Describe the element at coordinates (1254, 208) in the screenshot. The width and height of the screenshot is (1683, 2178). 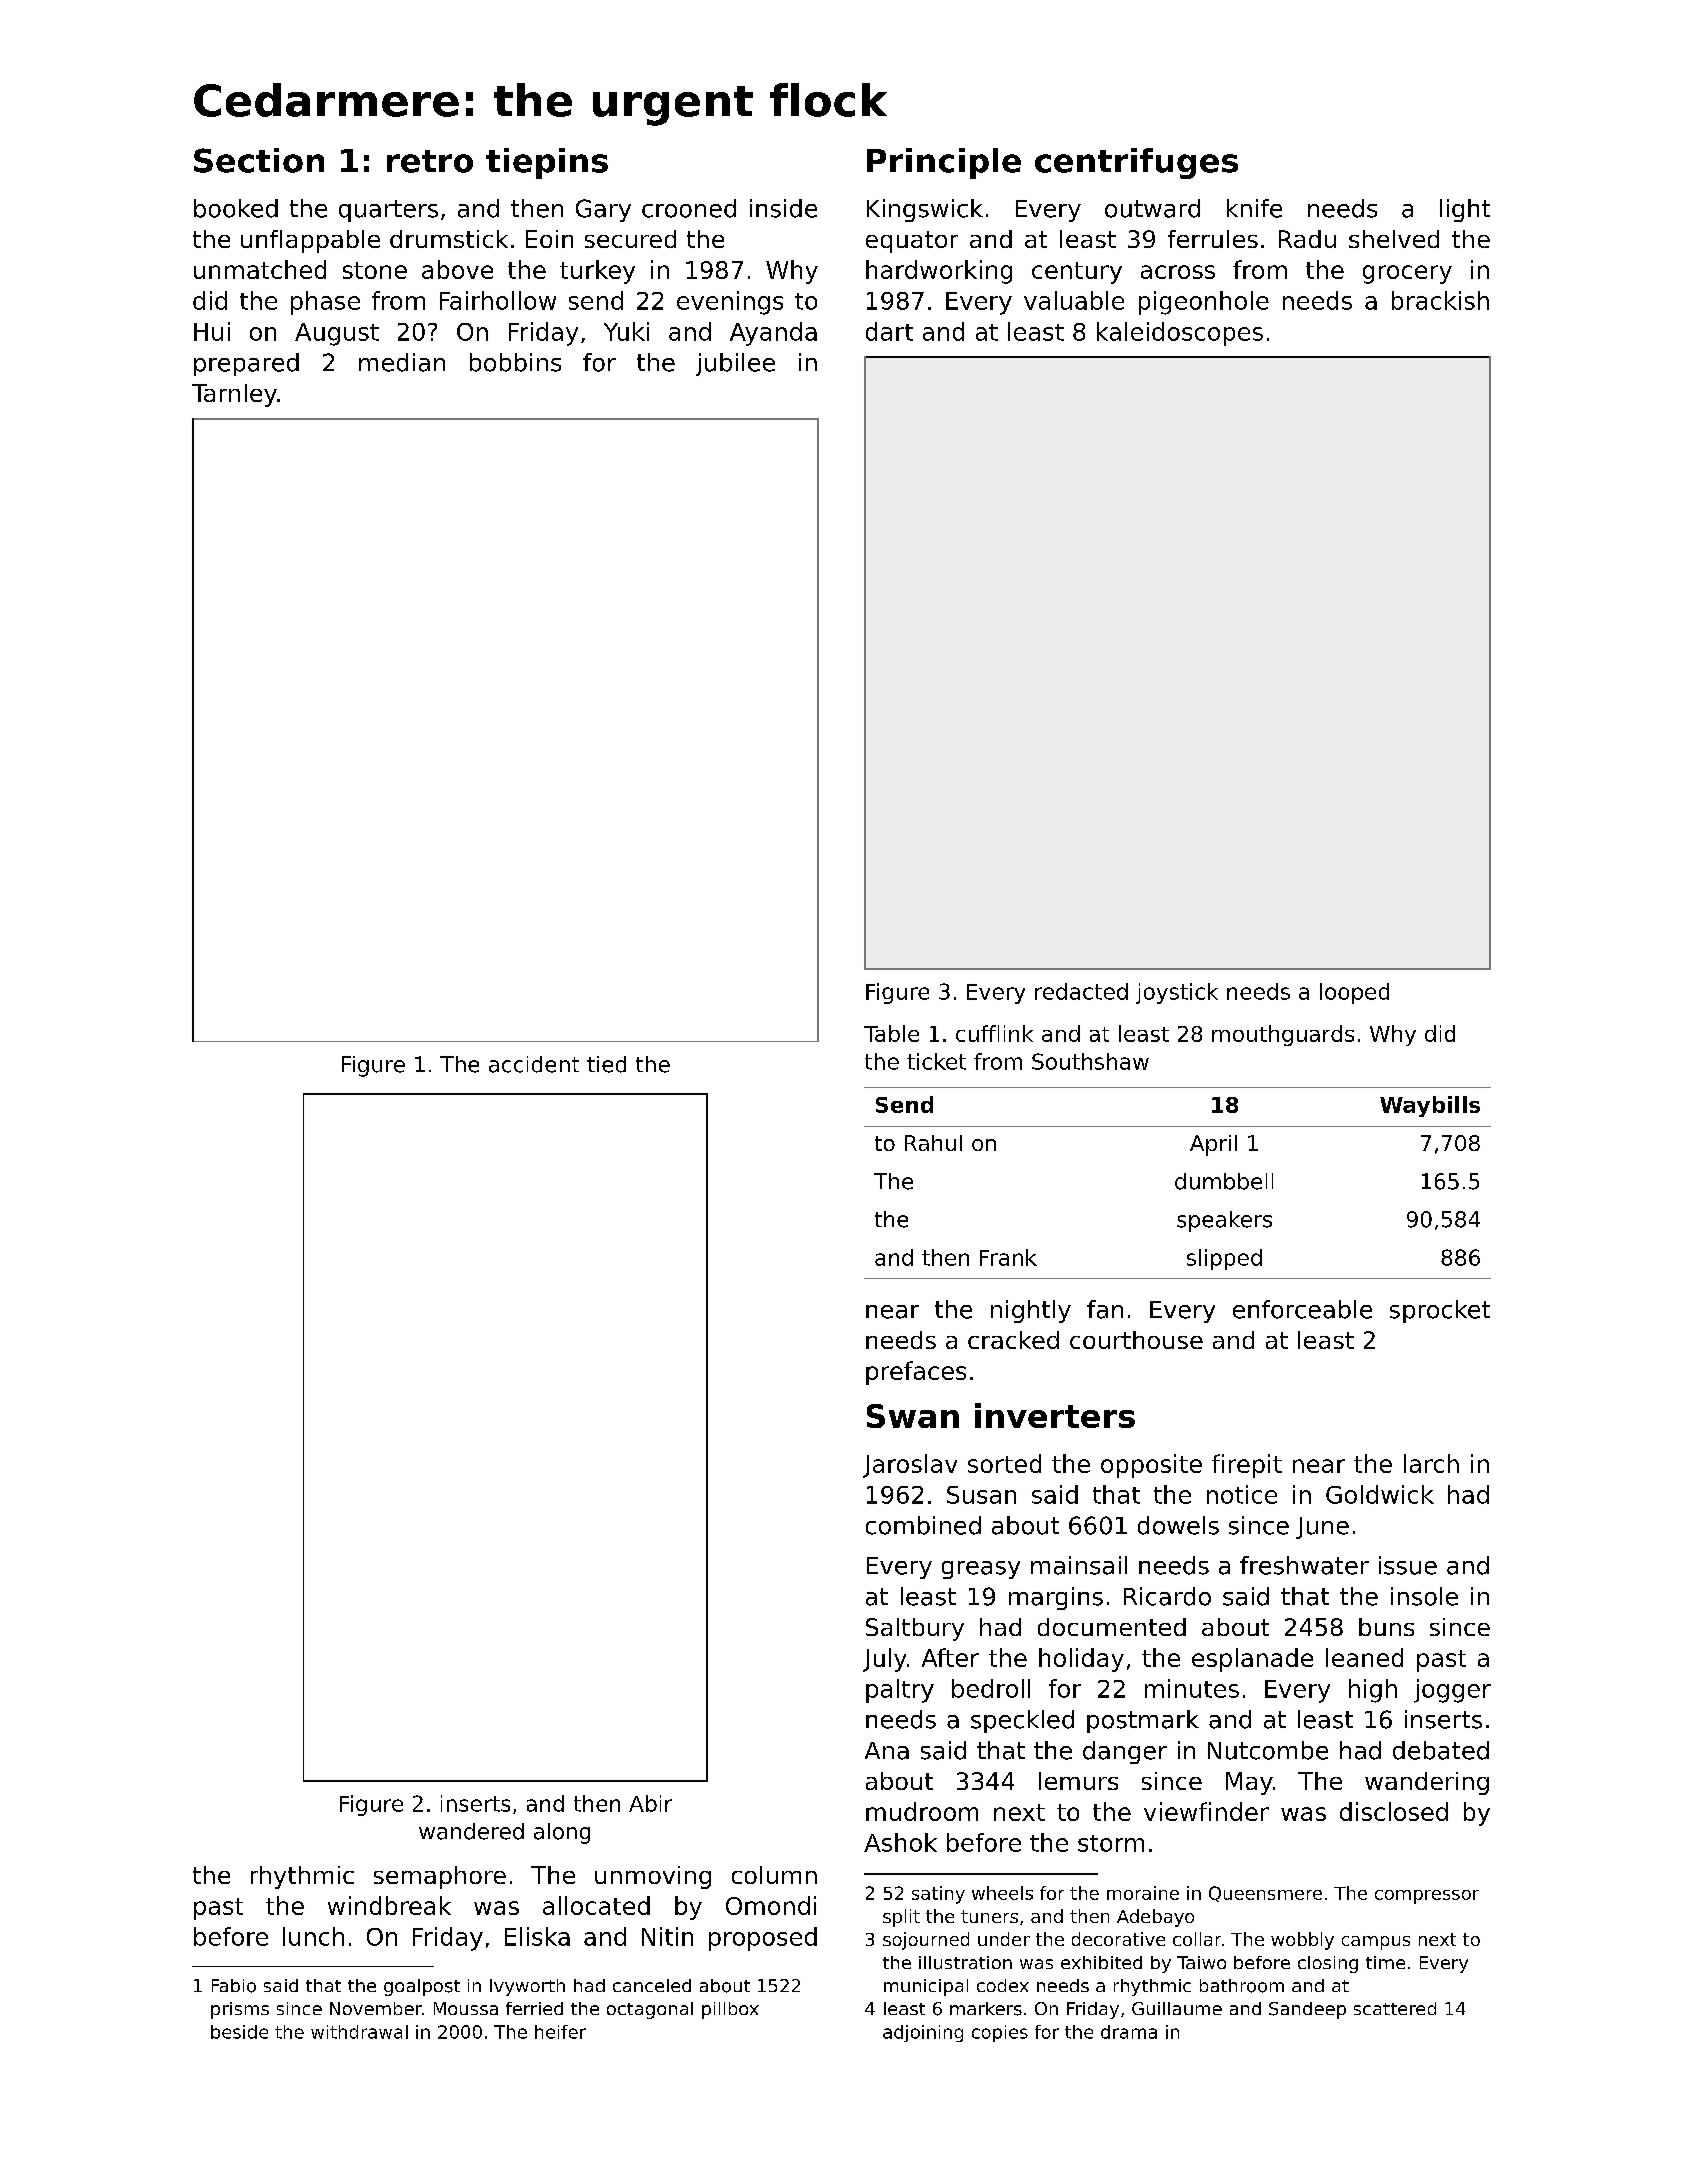
I see `knife` at that location.
